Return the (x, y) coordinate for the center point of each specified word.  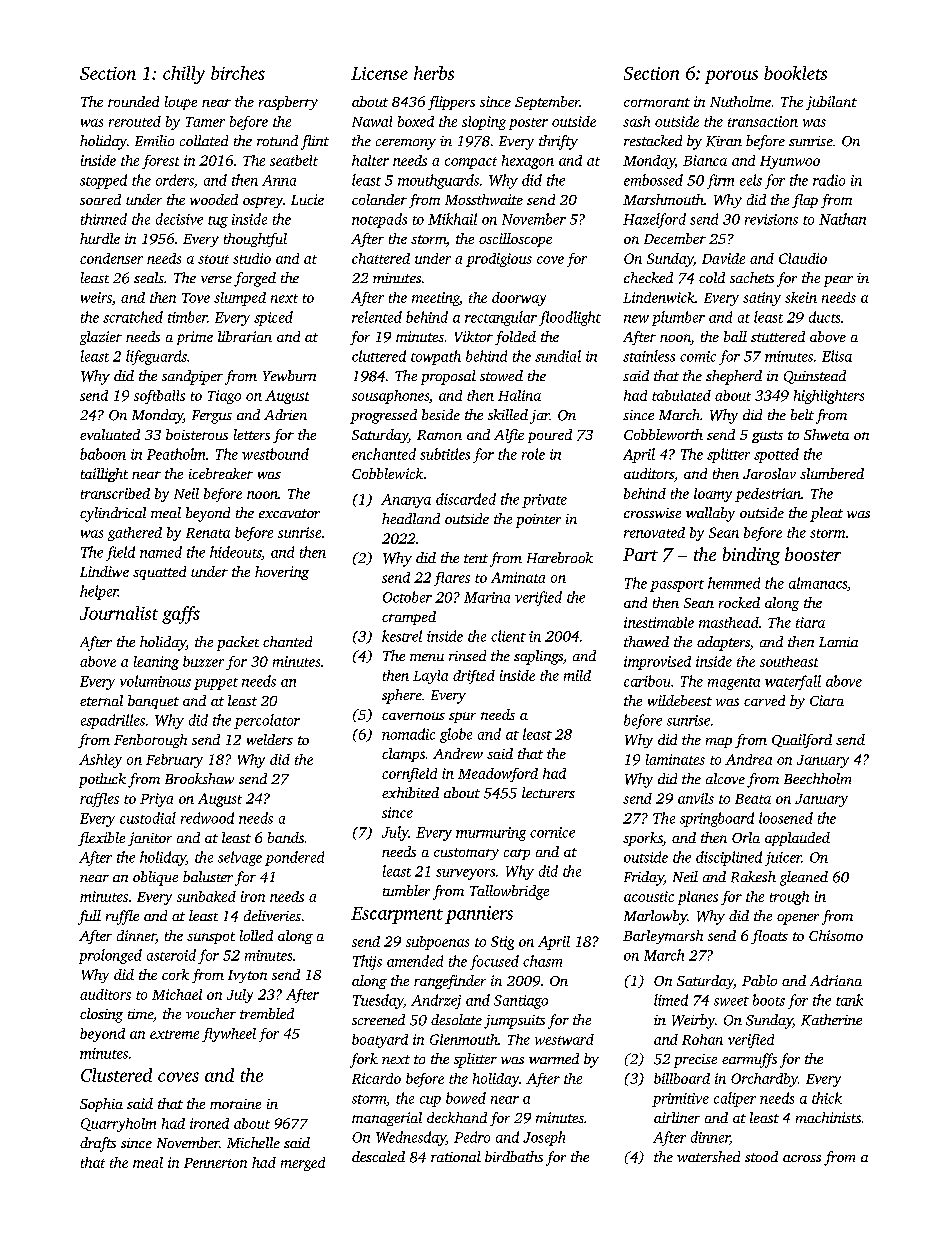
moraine (235, 1104)
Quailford (802, 741)
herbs (434, 73)
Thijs (367, 962)
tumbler (406, 890)
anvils (696, 798)
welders (270, 739)
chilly (184, 75)
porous (731, 77)
